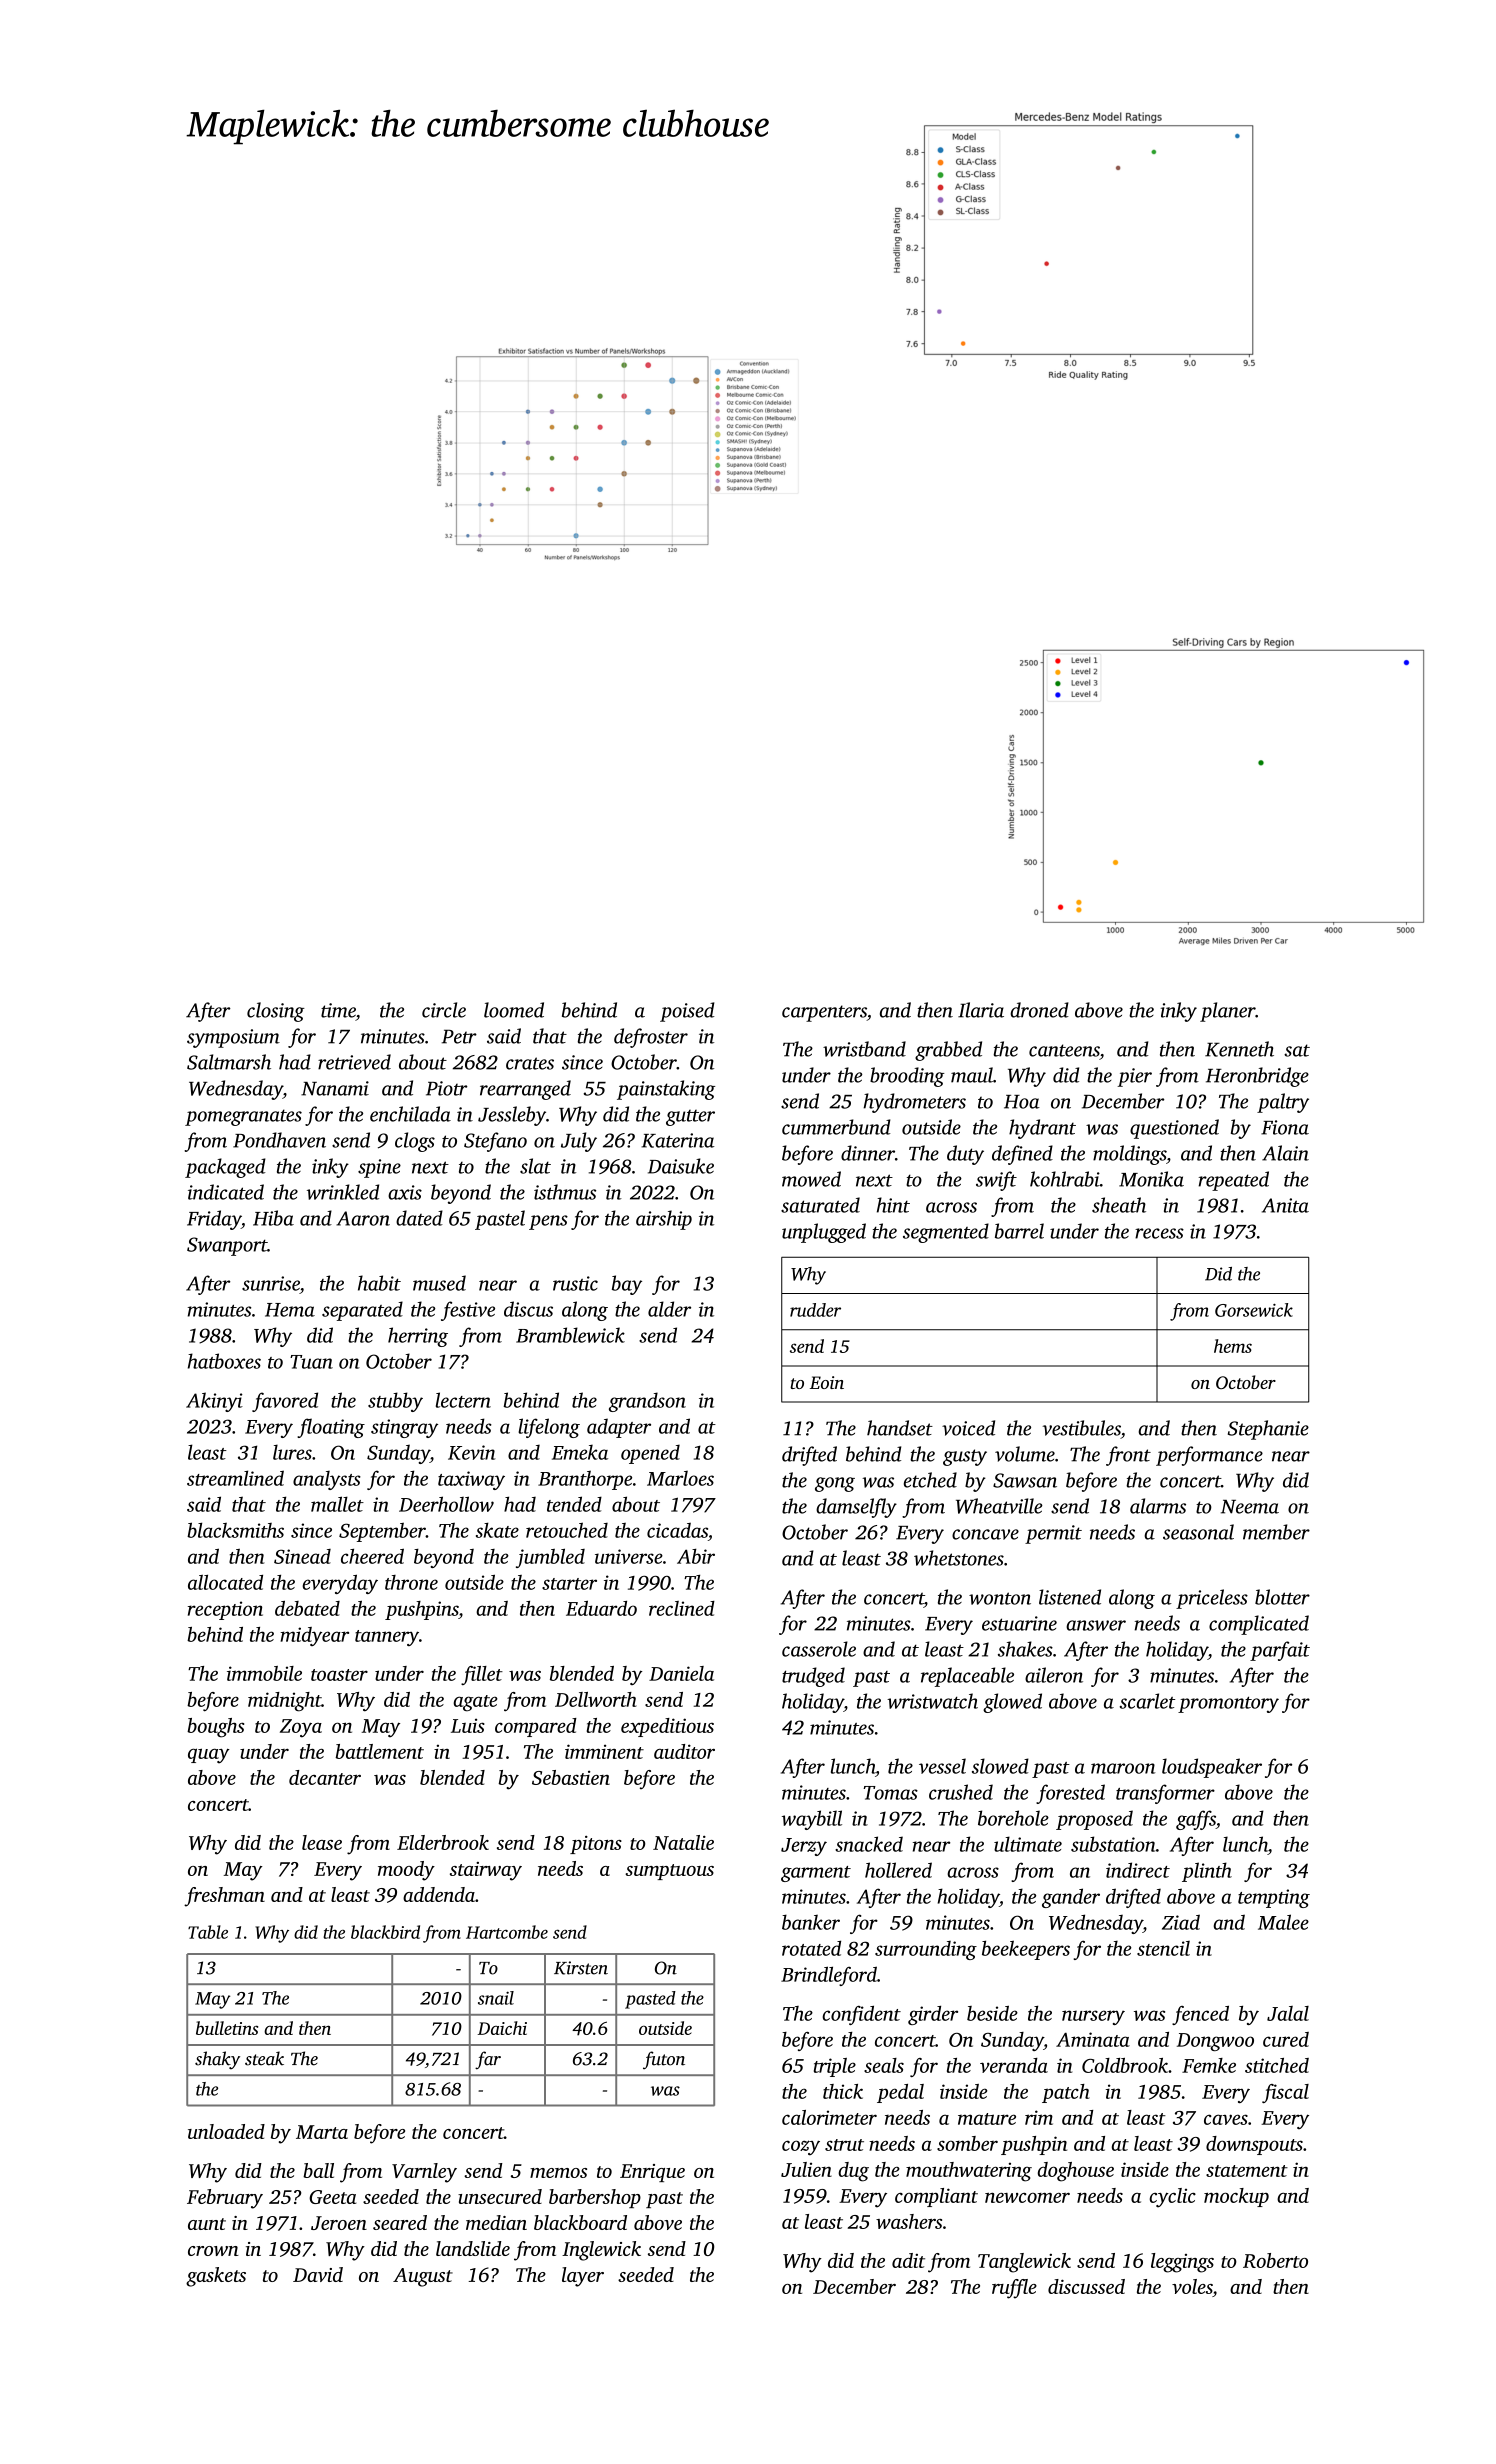 The width and height of the screenshot is (1496, 2464). What do you see at coordinates (1064, 1050) in the screenshot?
I see `canteens` at bounding box center [1064, 1050].
